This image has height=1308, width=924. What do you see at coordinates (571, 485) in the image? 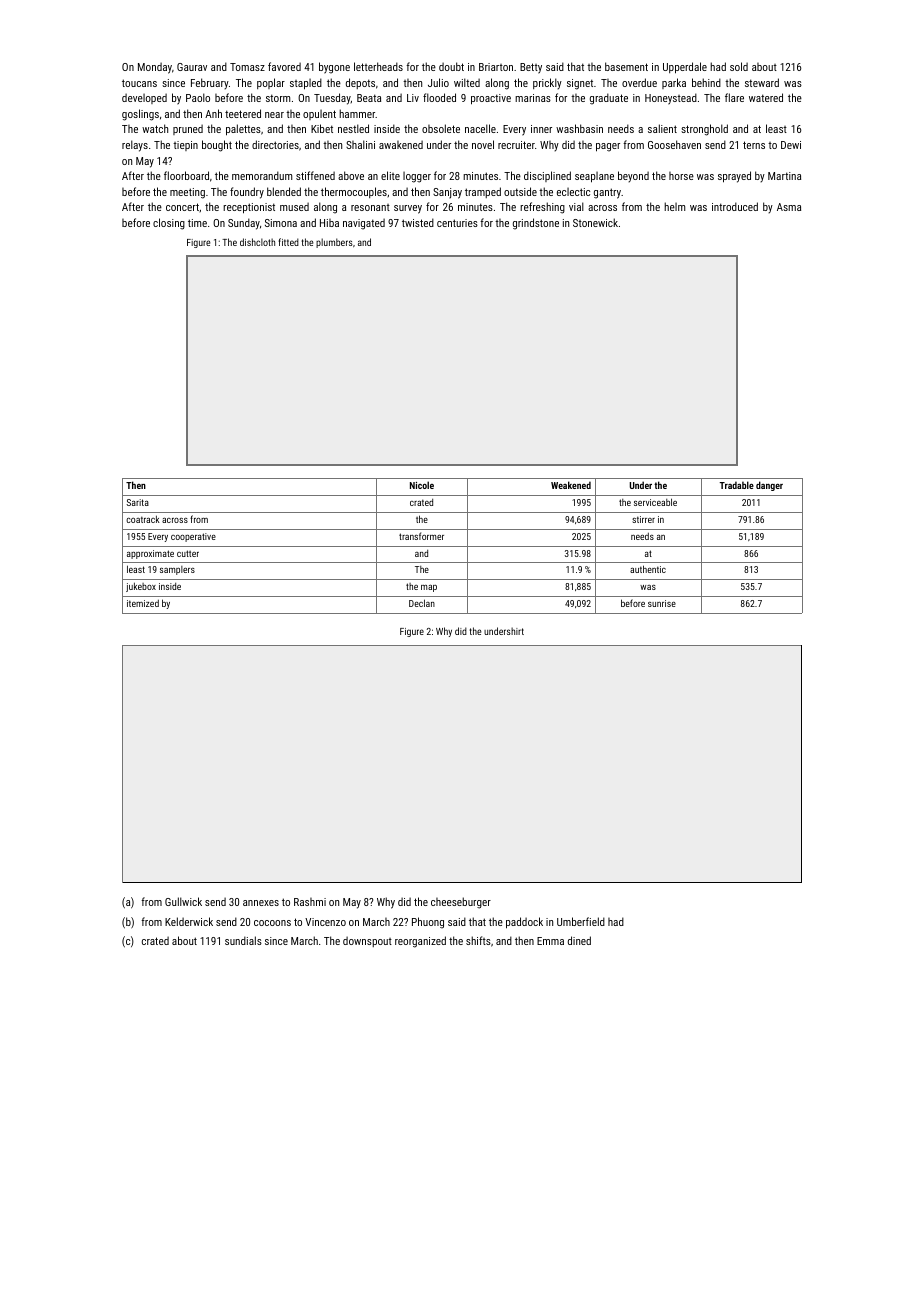
I see `Weakened` at bounding box center [571, 485].
